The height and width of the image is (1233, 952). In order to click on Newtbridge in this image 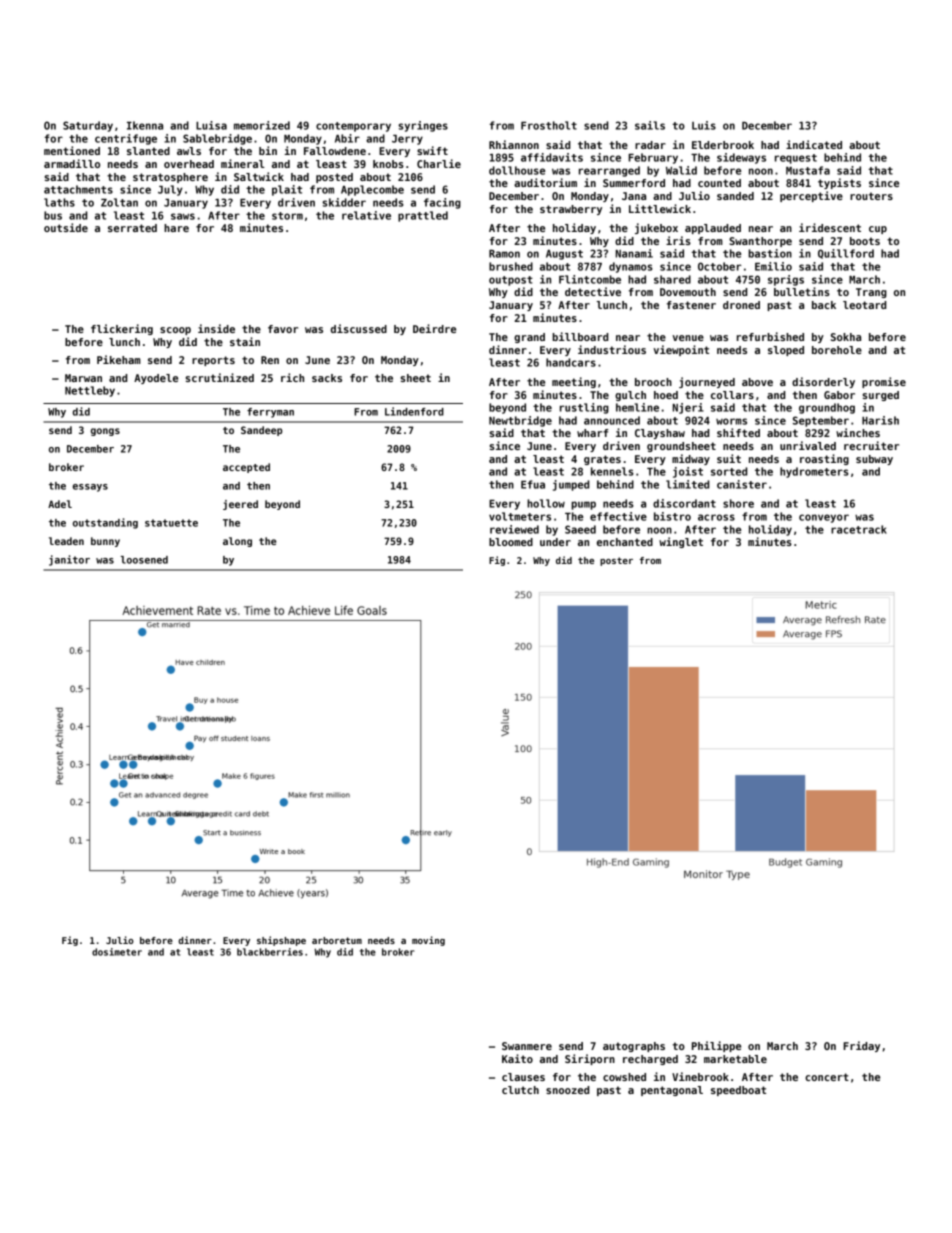, I will do `click(520, 421)`.
